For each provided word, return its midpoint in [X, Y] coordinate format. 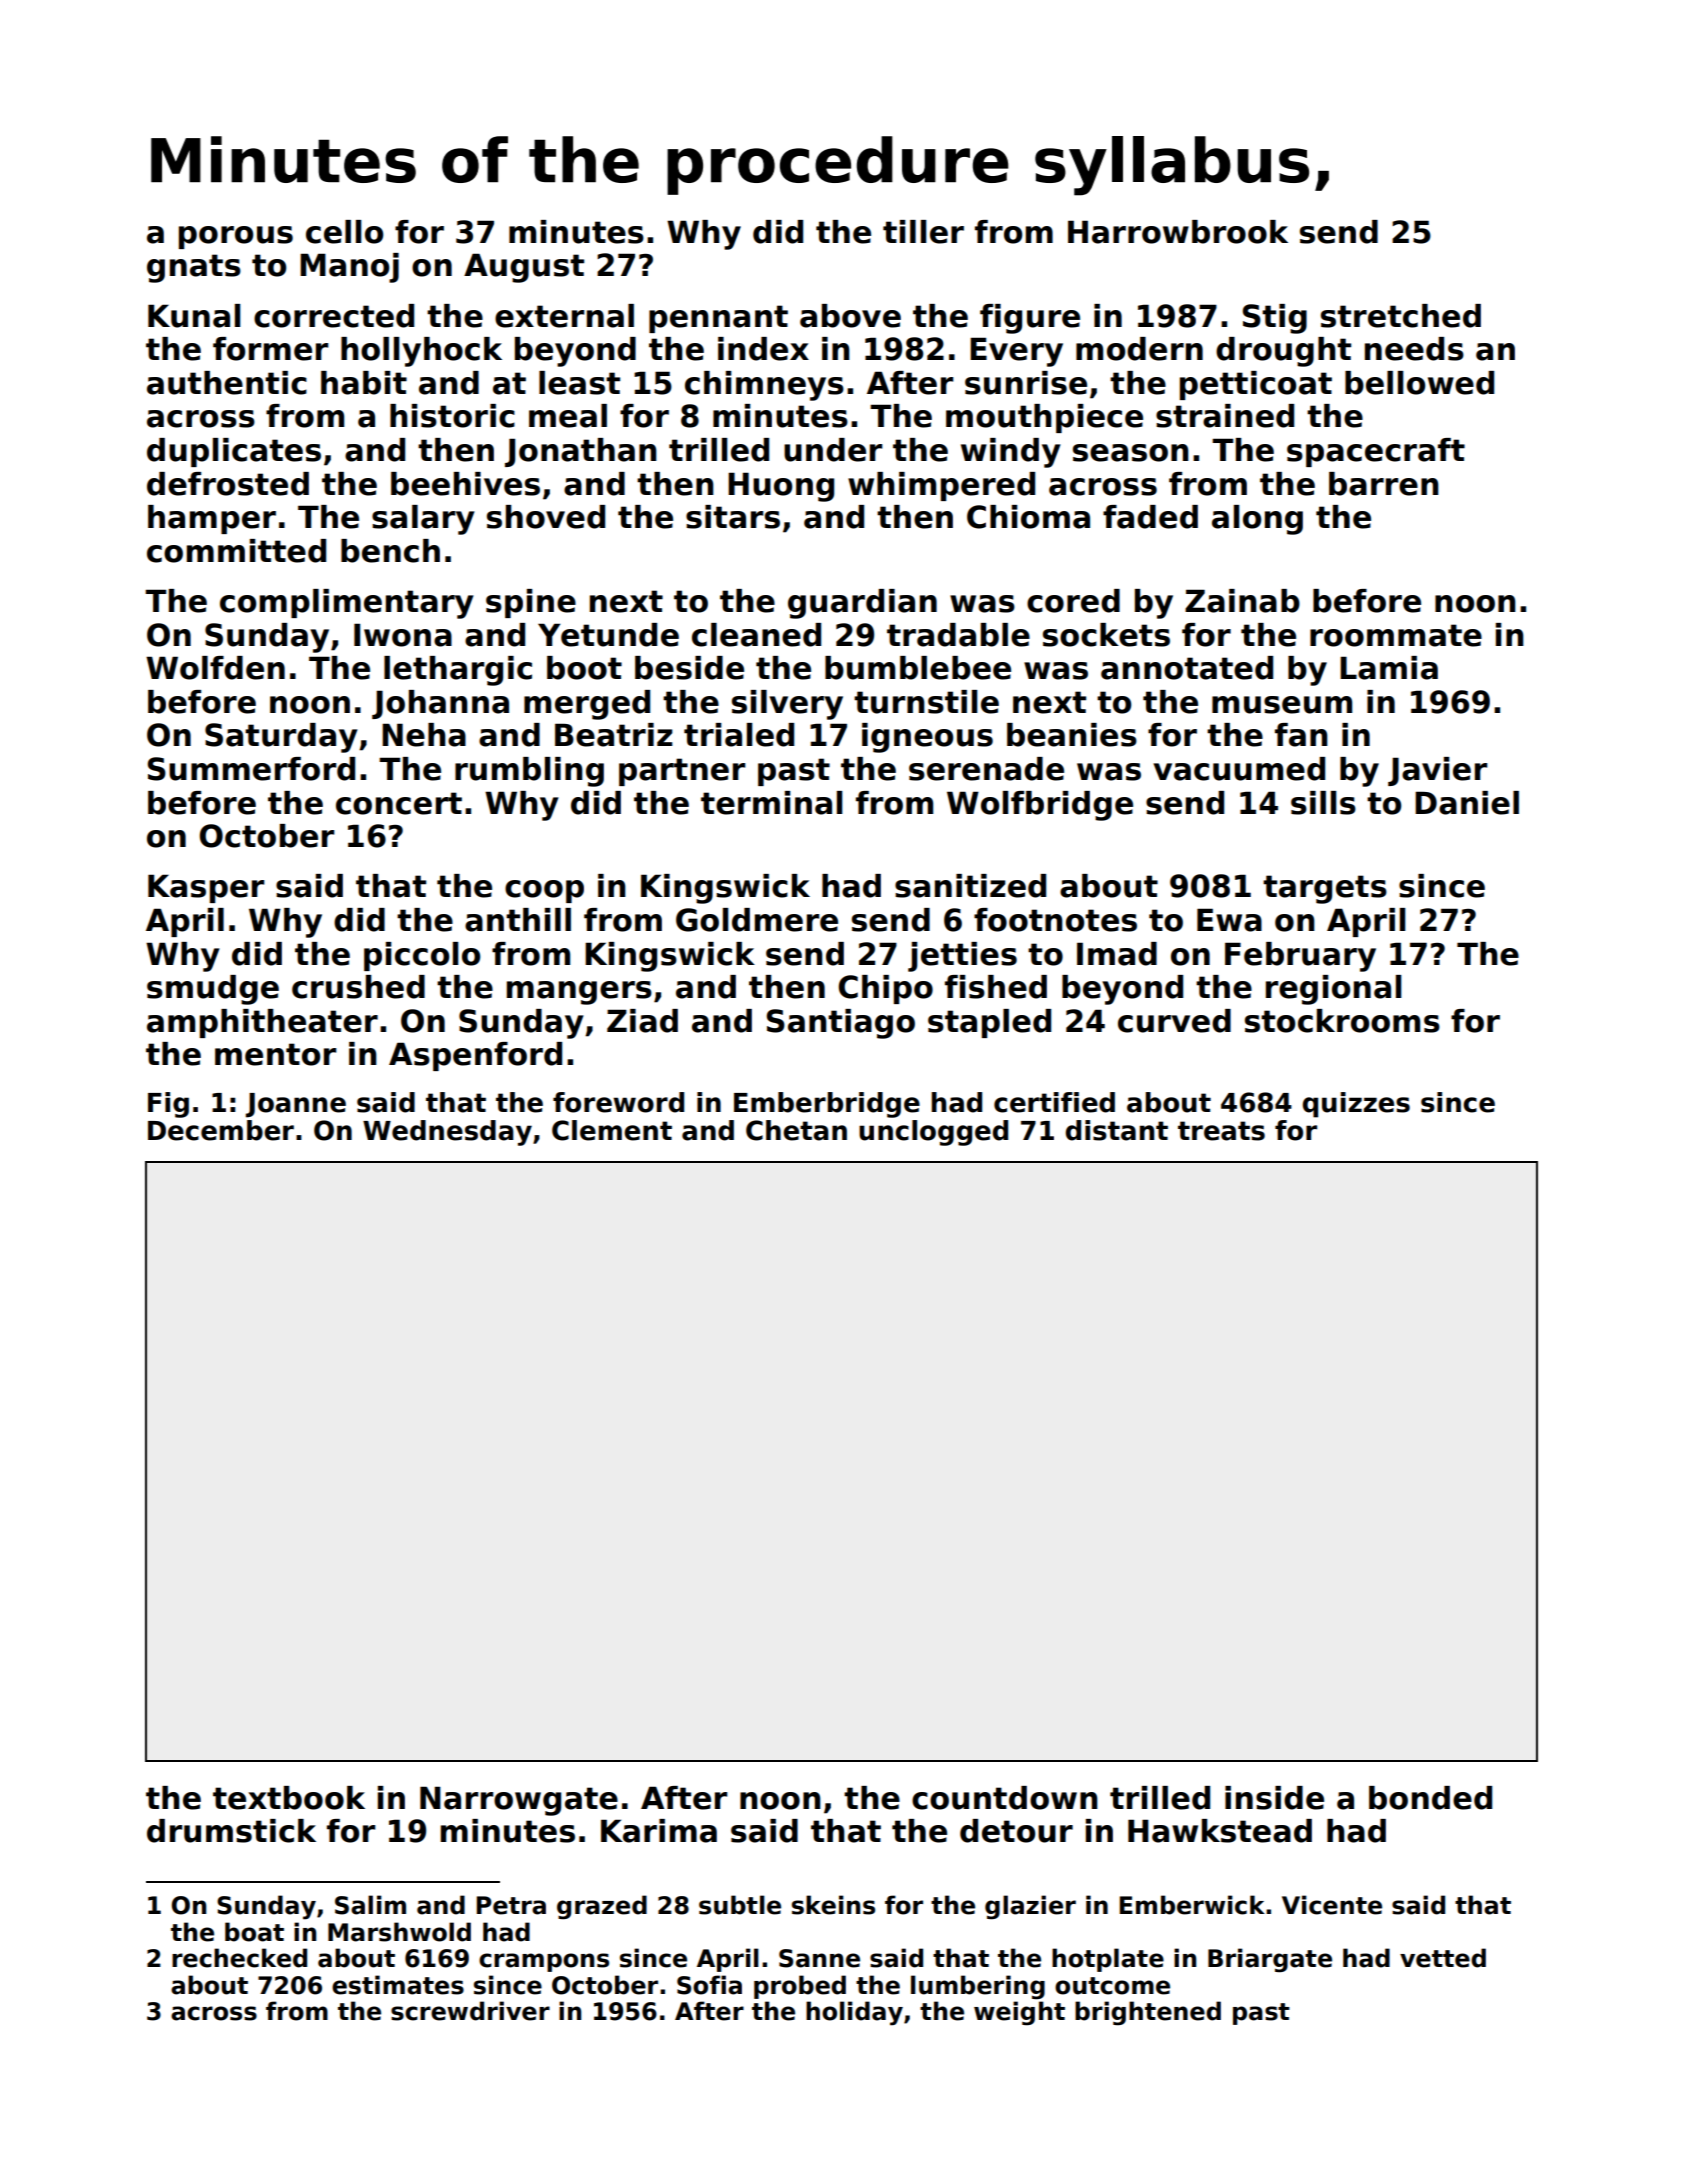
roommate [1396, 635]
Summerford [251, 769]
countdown [1005, 1798]
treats [1221, 1131]
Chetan [796, 1130]
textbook [289, 1798]
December [221, 1130]
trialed [739, 735]
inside [1274, 1798]
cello [344, 232]
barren [1384, 484]
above [850, 316]
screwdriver [470, 2011]
